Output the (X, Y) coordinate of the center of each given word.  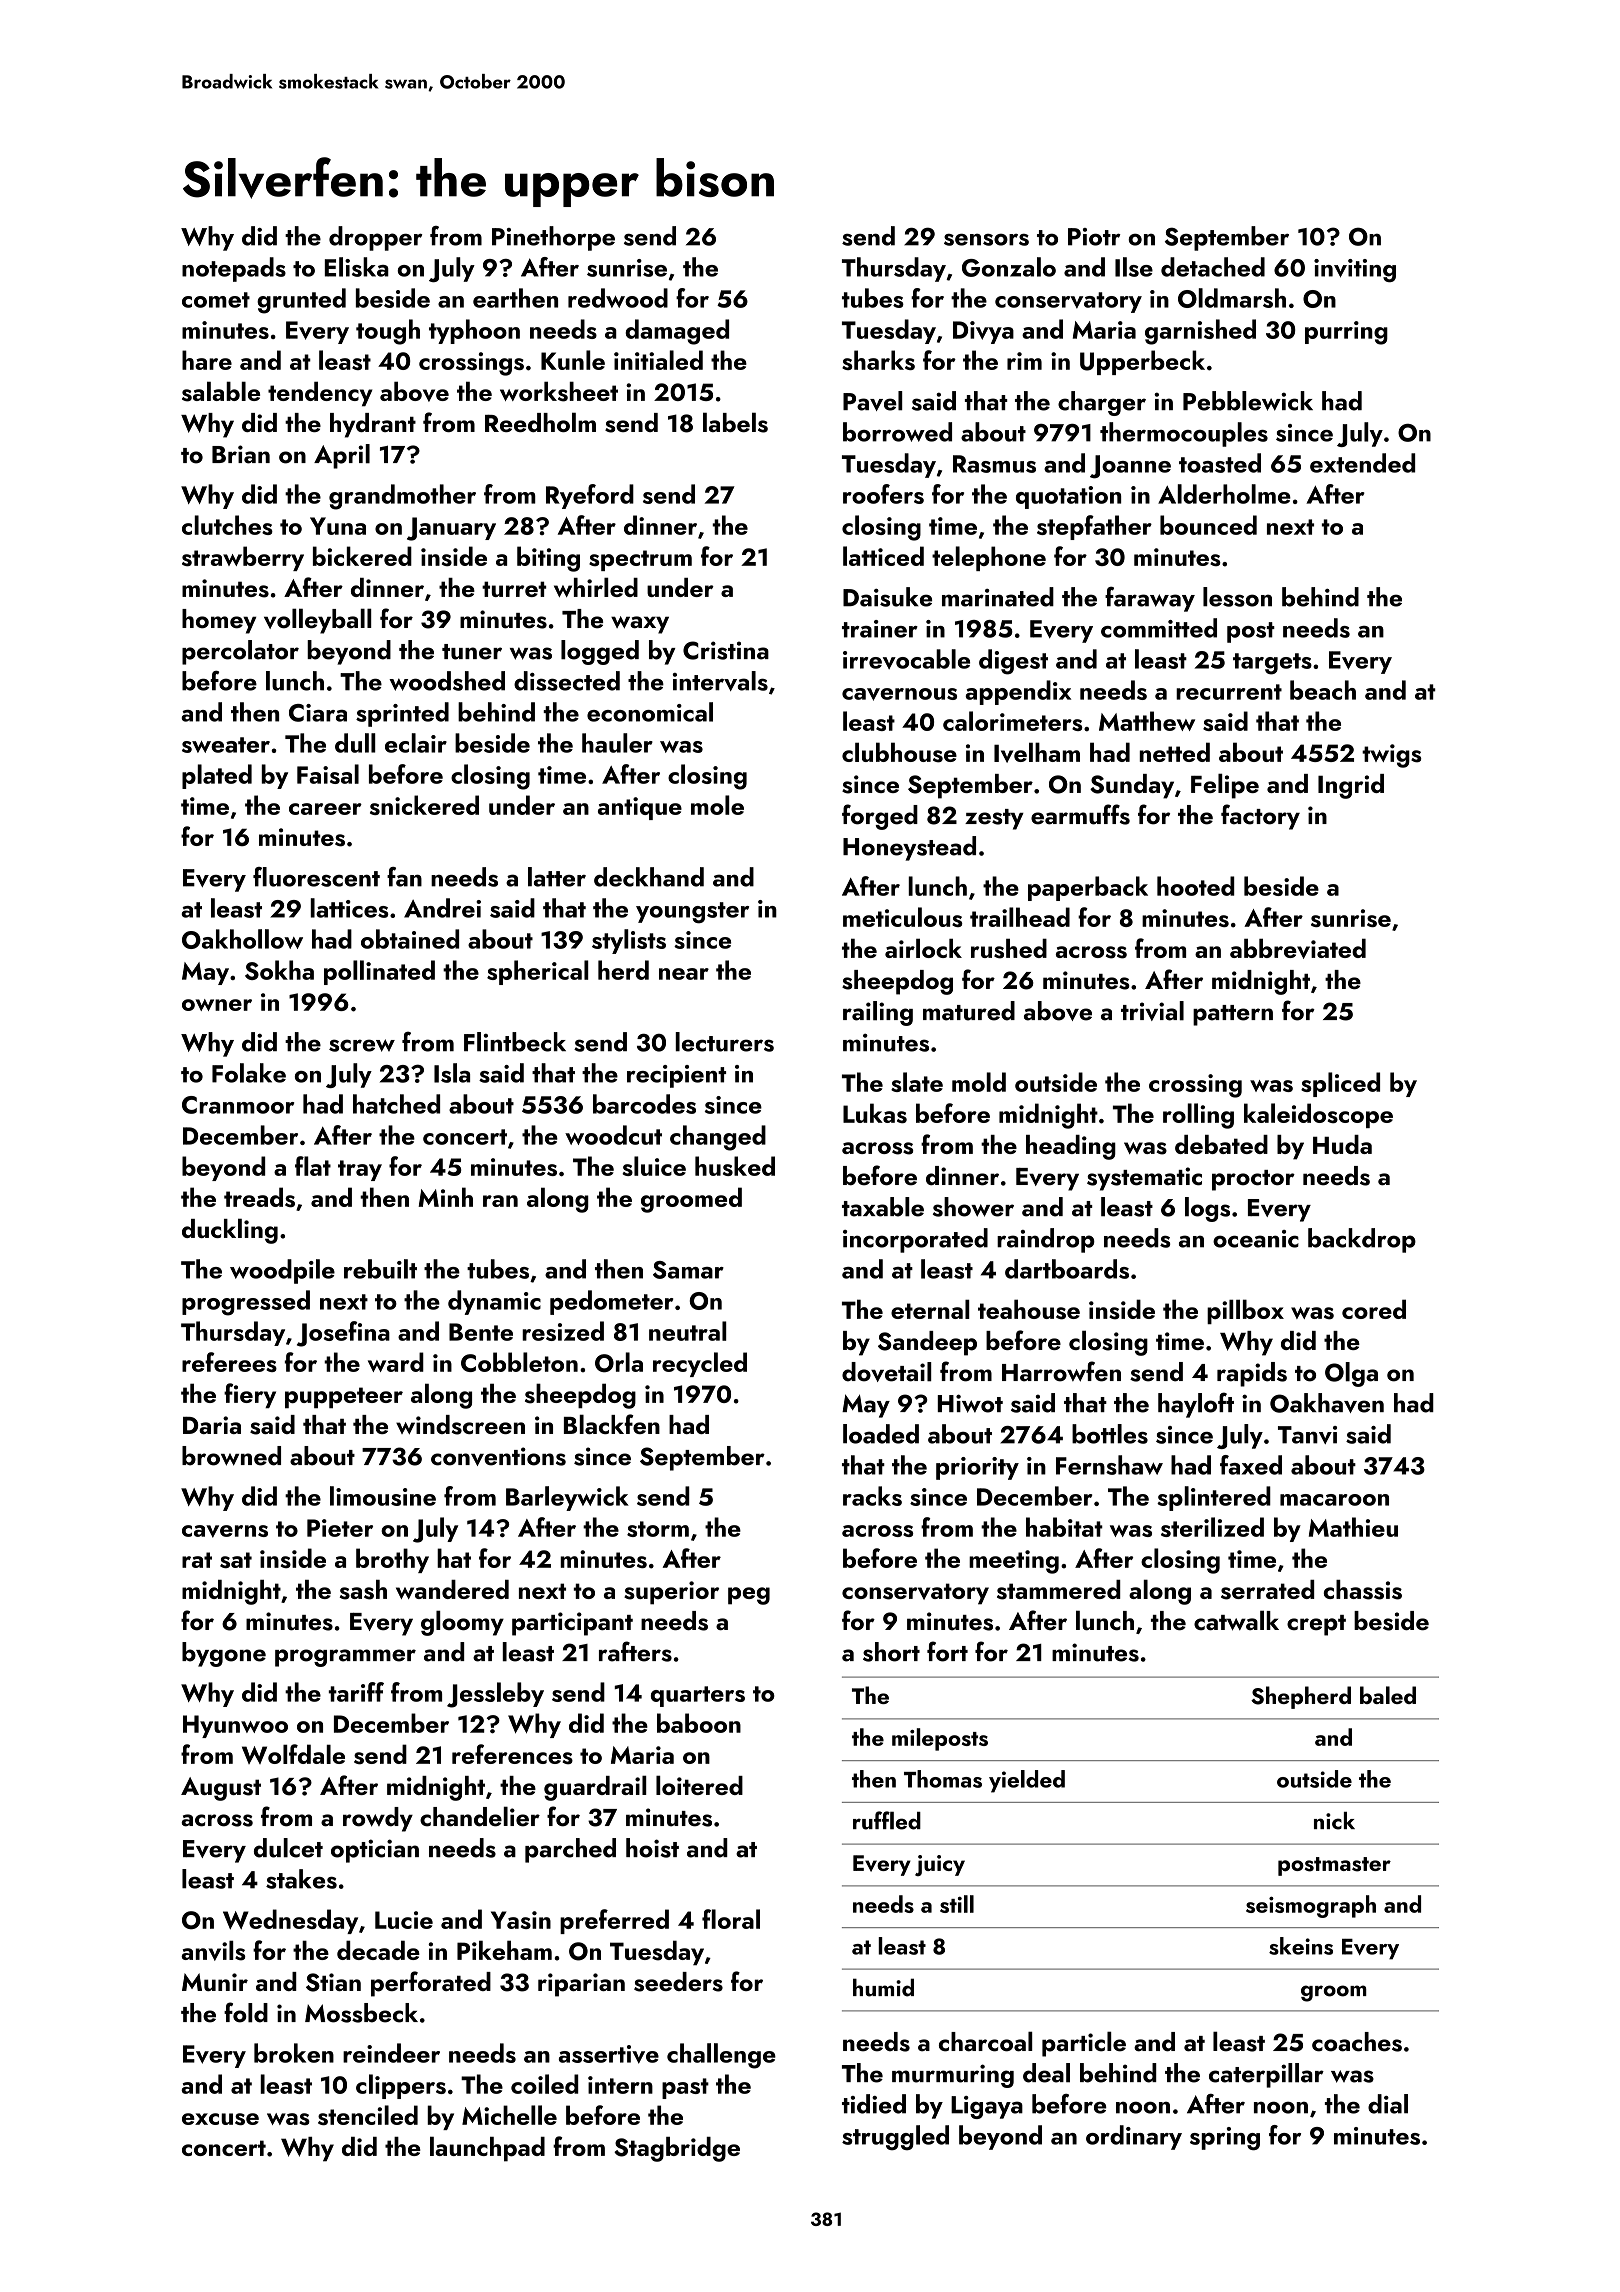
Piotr (1094, 237)
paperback (1088, 888)
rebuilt (380, 1269)
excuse (220, 2119)
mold (979, 1082)
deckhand (649, 877)
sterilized (1212, 1527)
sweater (226, 745)
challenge (721, 2056)
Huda (1342, 1144)
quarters (698, 1696)
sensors (986, 240)
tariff (356, 1692)
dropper (375, 238)
